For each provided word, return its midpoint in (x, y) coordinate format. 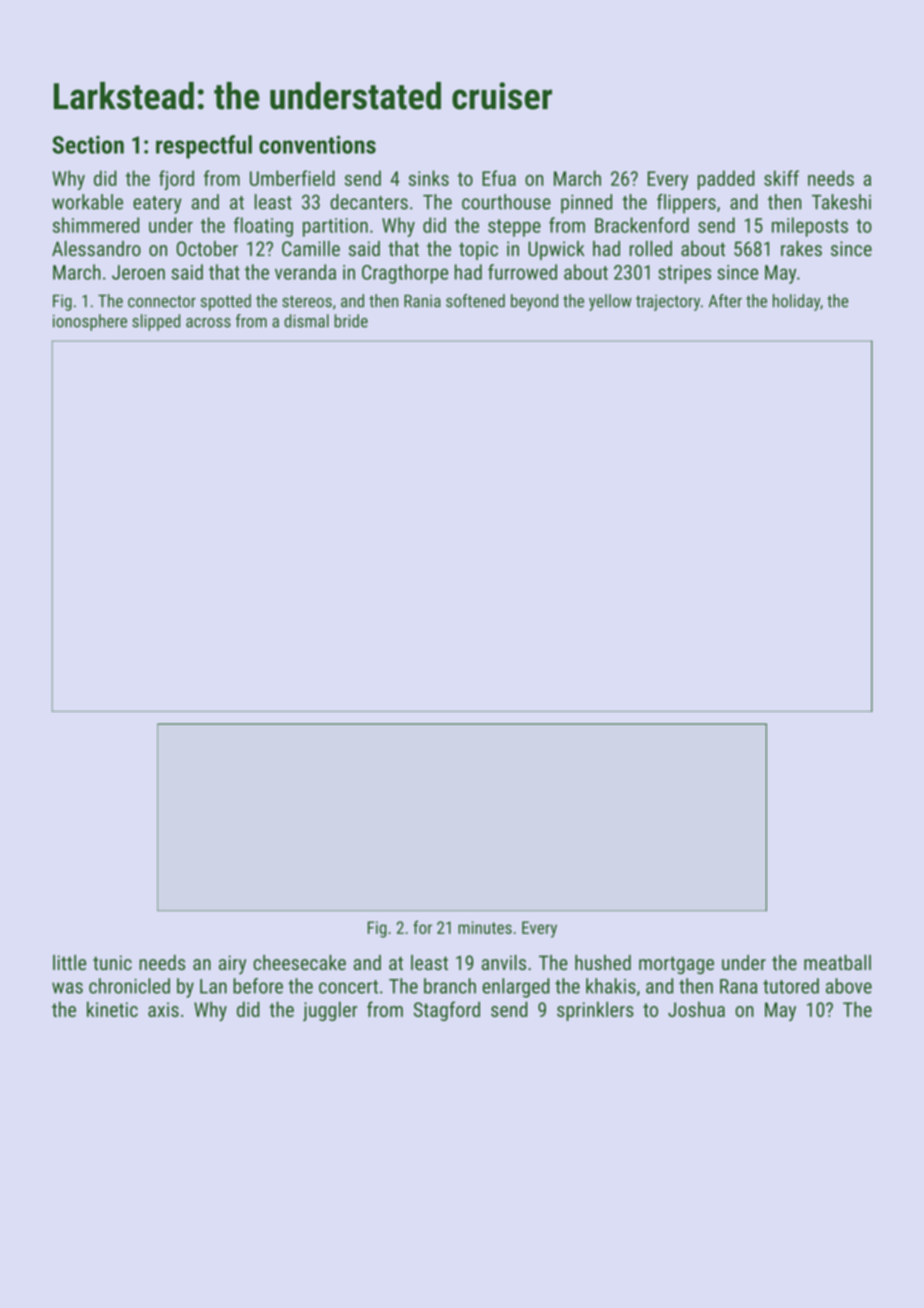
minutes (485, 927)
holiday (796, 302)
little (69, 962)
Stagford (447, 1011)
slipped (156, 322)
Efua (499, 178)
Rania (422, 301)
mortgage (676, 965)
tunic (112, 962)
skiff (781, 178)
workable (87, 202)
